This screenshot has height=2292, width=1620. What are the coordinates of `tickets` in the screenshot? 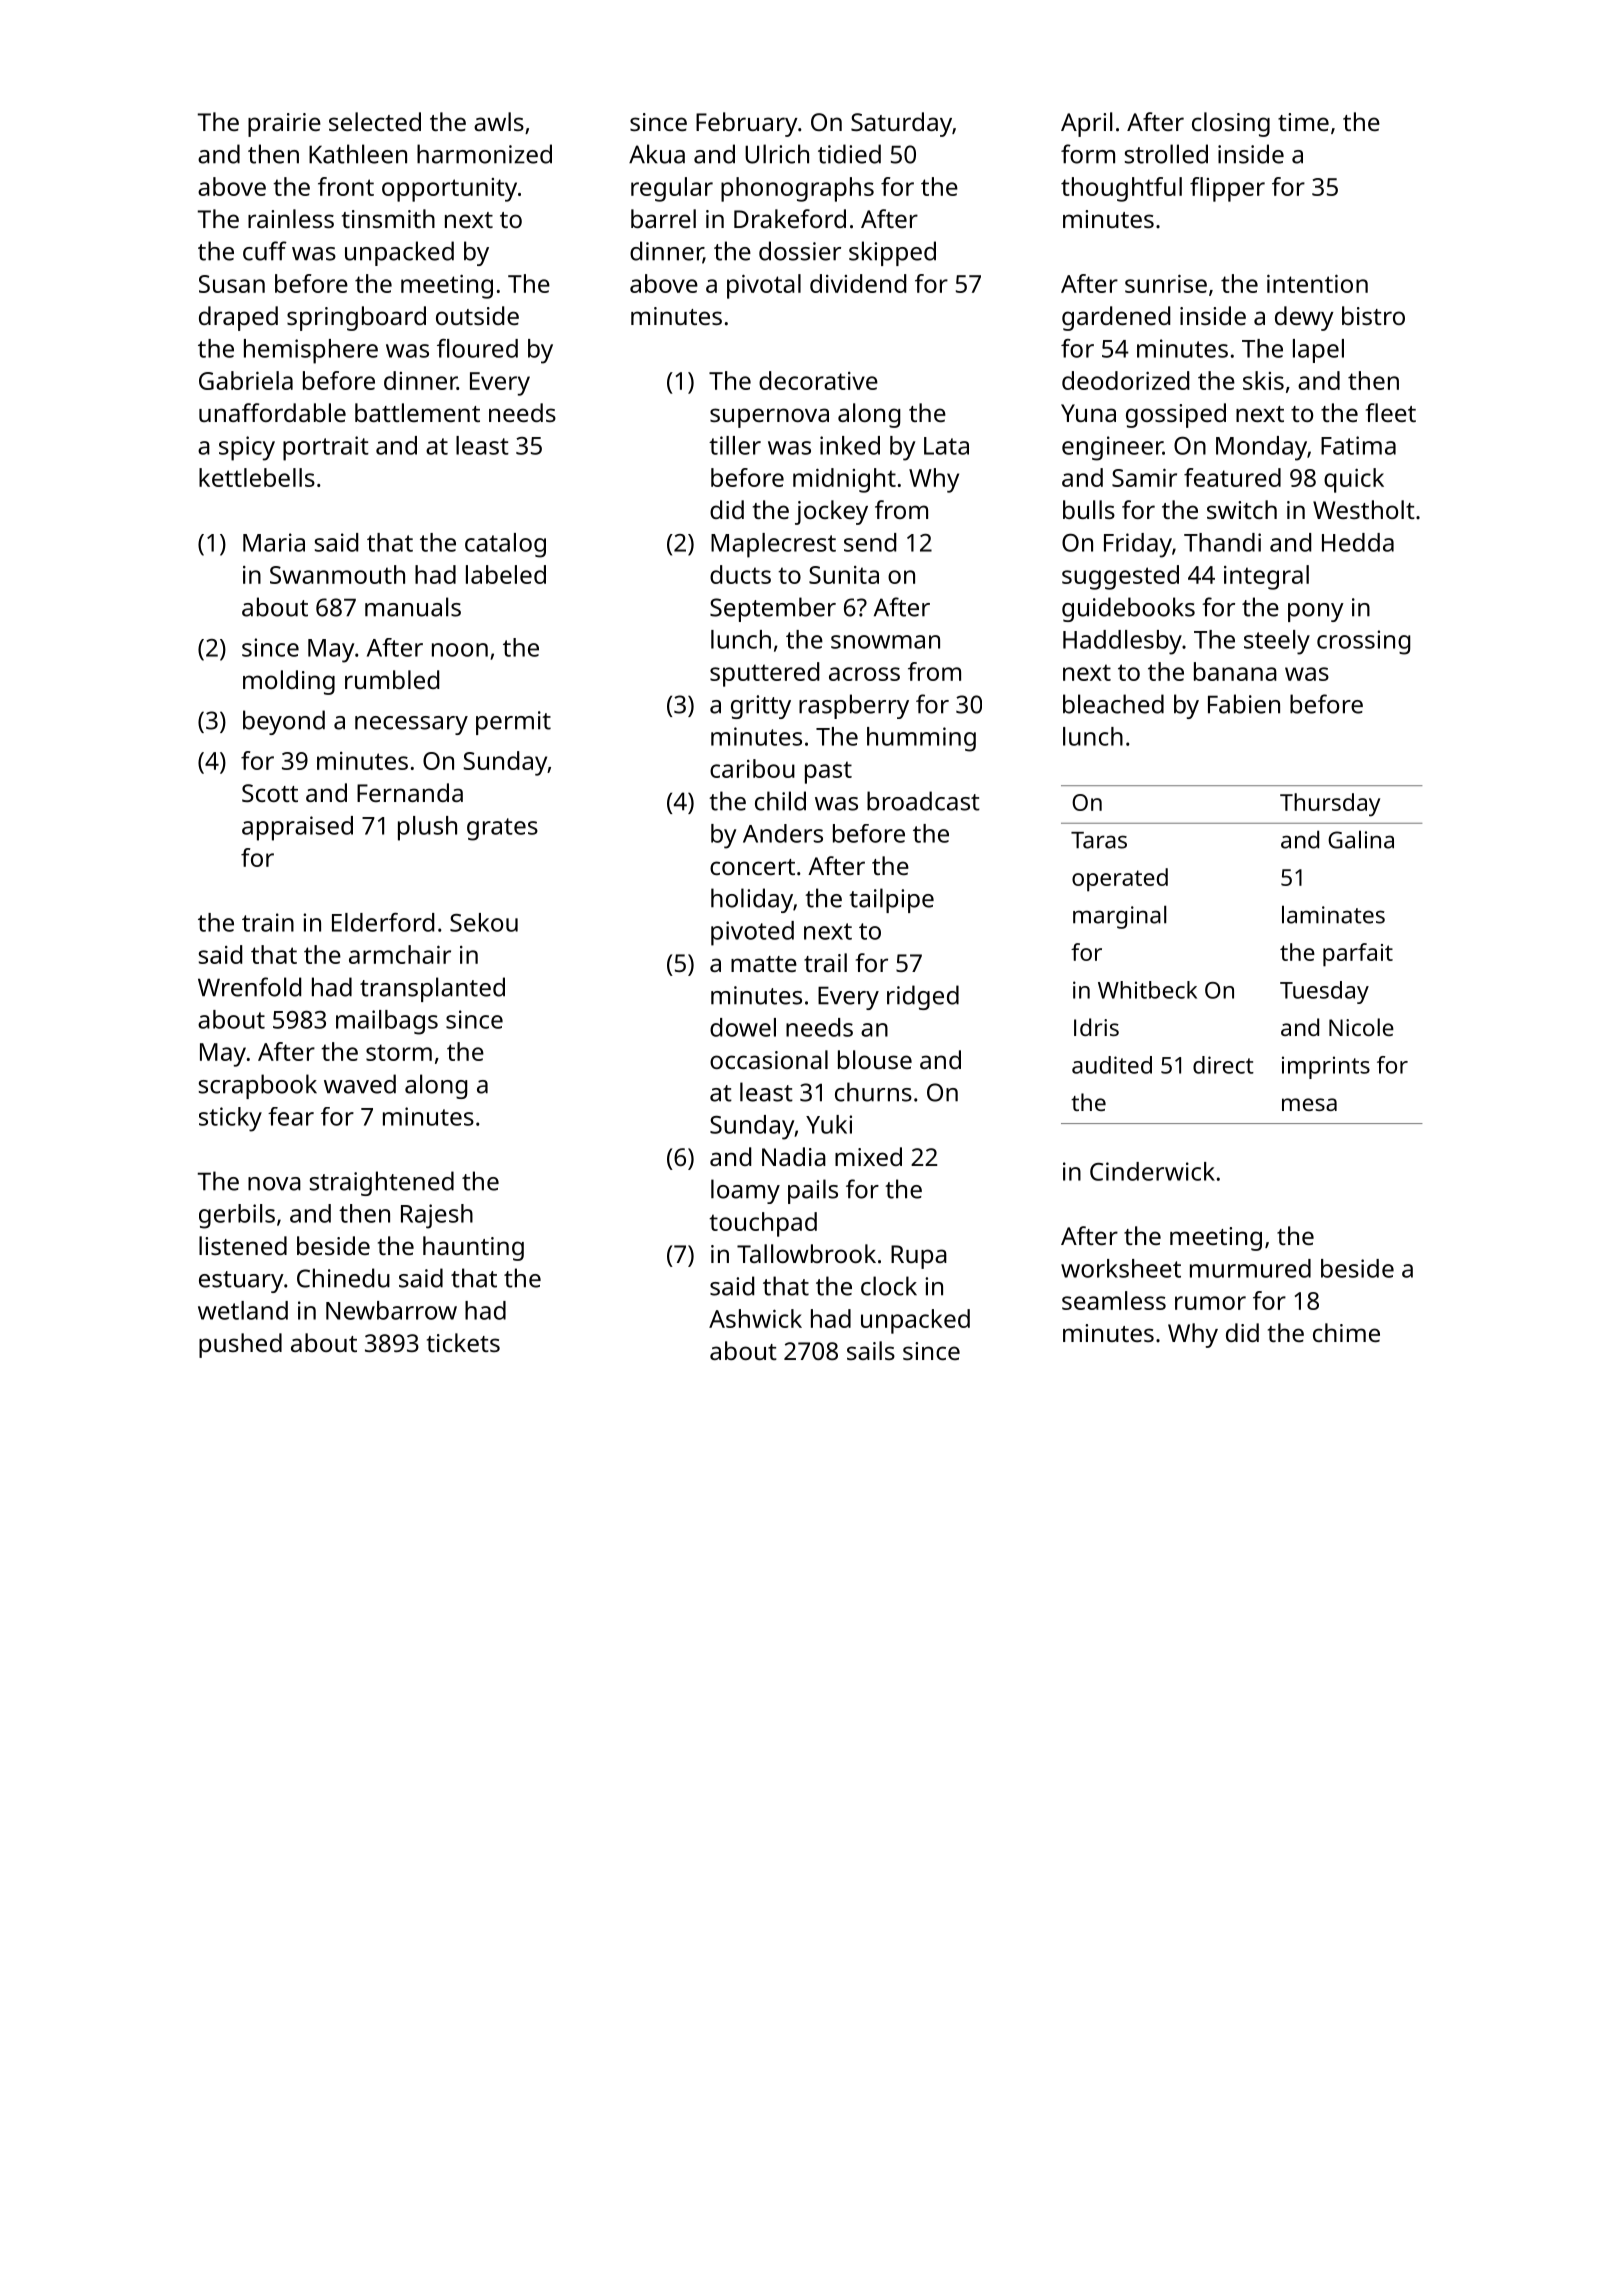 It's located at (463, 1342).
